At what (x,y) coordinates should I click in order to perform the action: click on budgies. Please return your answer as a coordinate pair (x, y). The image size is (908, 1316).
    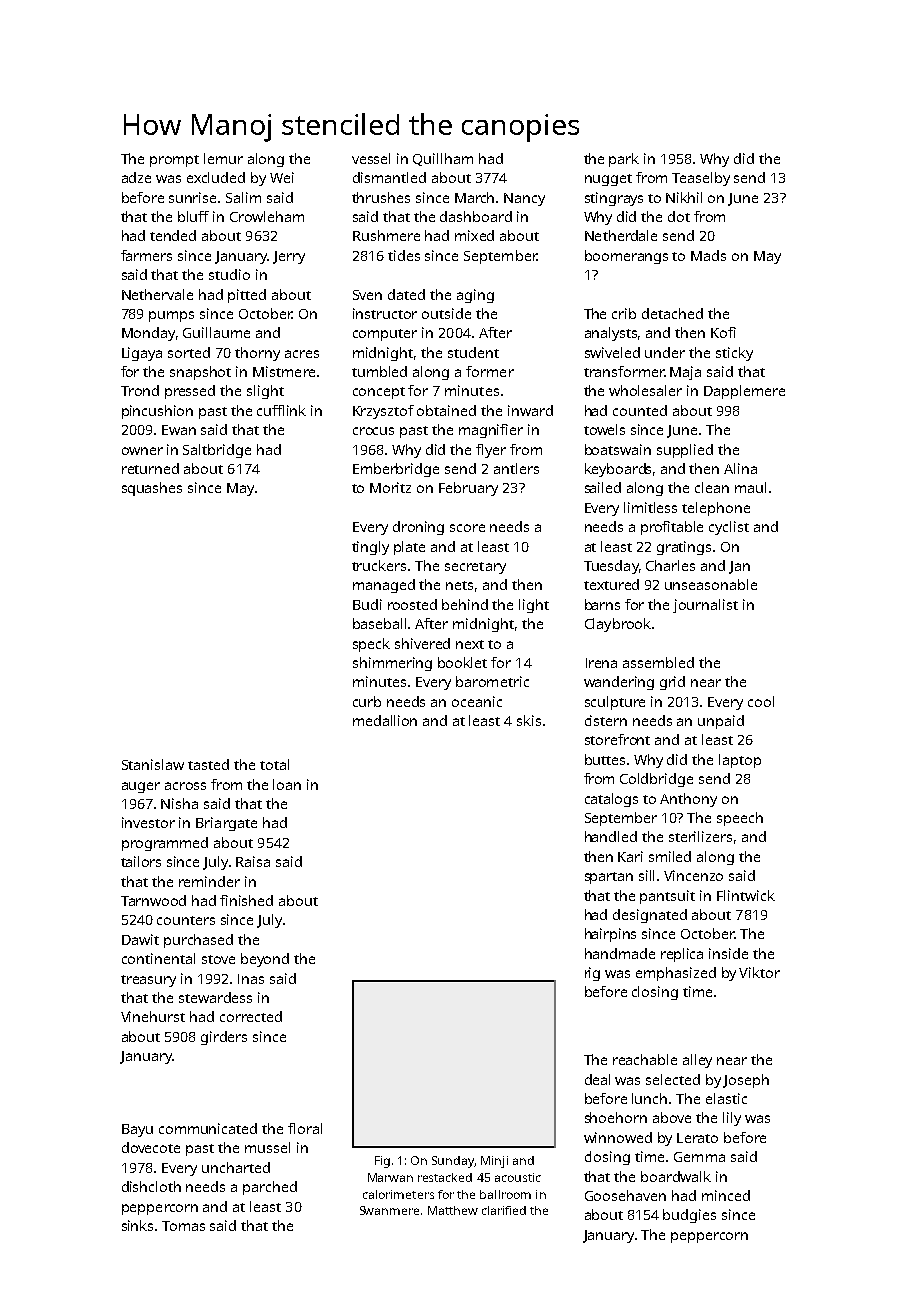
    Looking at the image, I should click on (689, 1216).
